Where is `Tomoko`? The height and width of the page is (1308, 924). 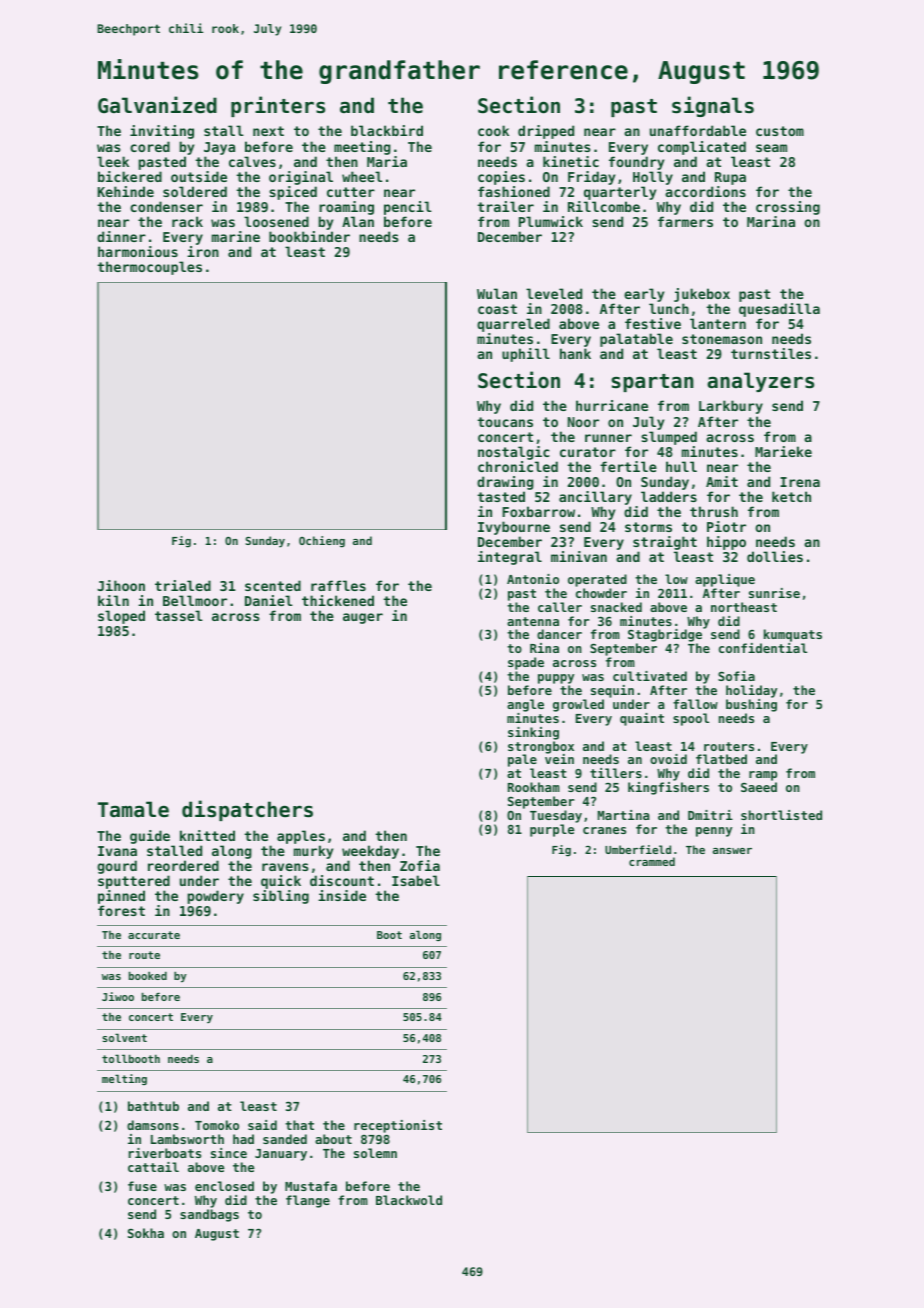
Tomoko is located at coordinates (217, 1125).
